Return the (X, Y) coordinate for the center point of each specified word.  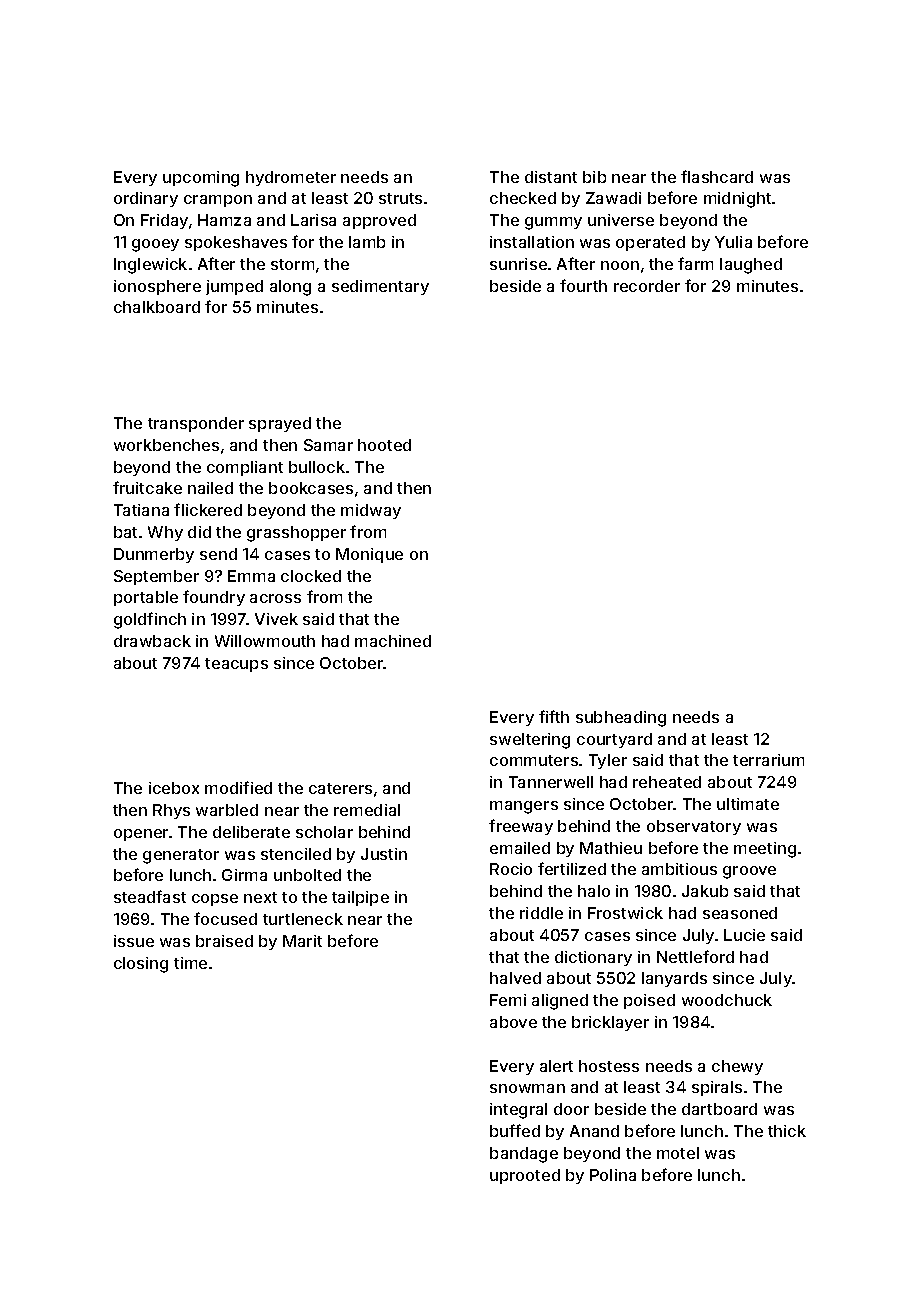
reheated (667, 782)
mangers (524, 807)
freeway (521, 827)
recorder (647, 286)
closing (141, 965)
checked (523, 198)
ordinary (146, 199)
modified (238, 787)
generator (181, 856)
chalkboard (157, 307)
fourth (583, 285)
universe (621, 220)
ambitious (679, 869)
